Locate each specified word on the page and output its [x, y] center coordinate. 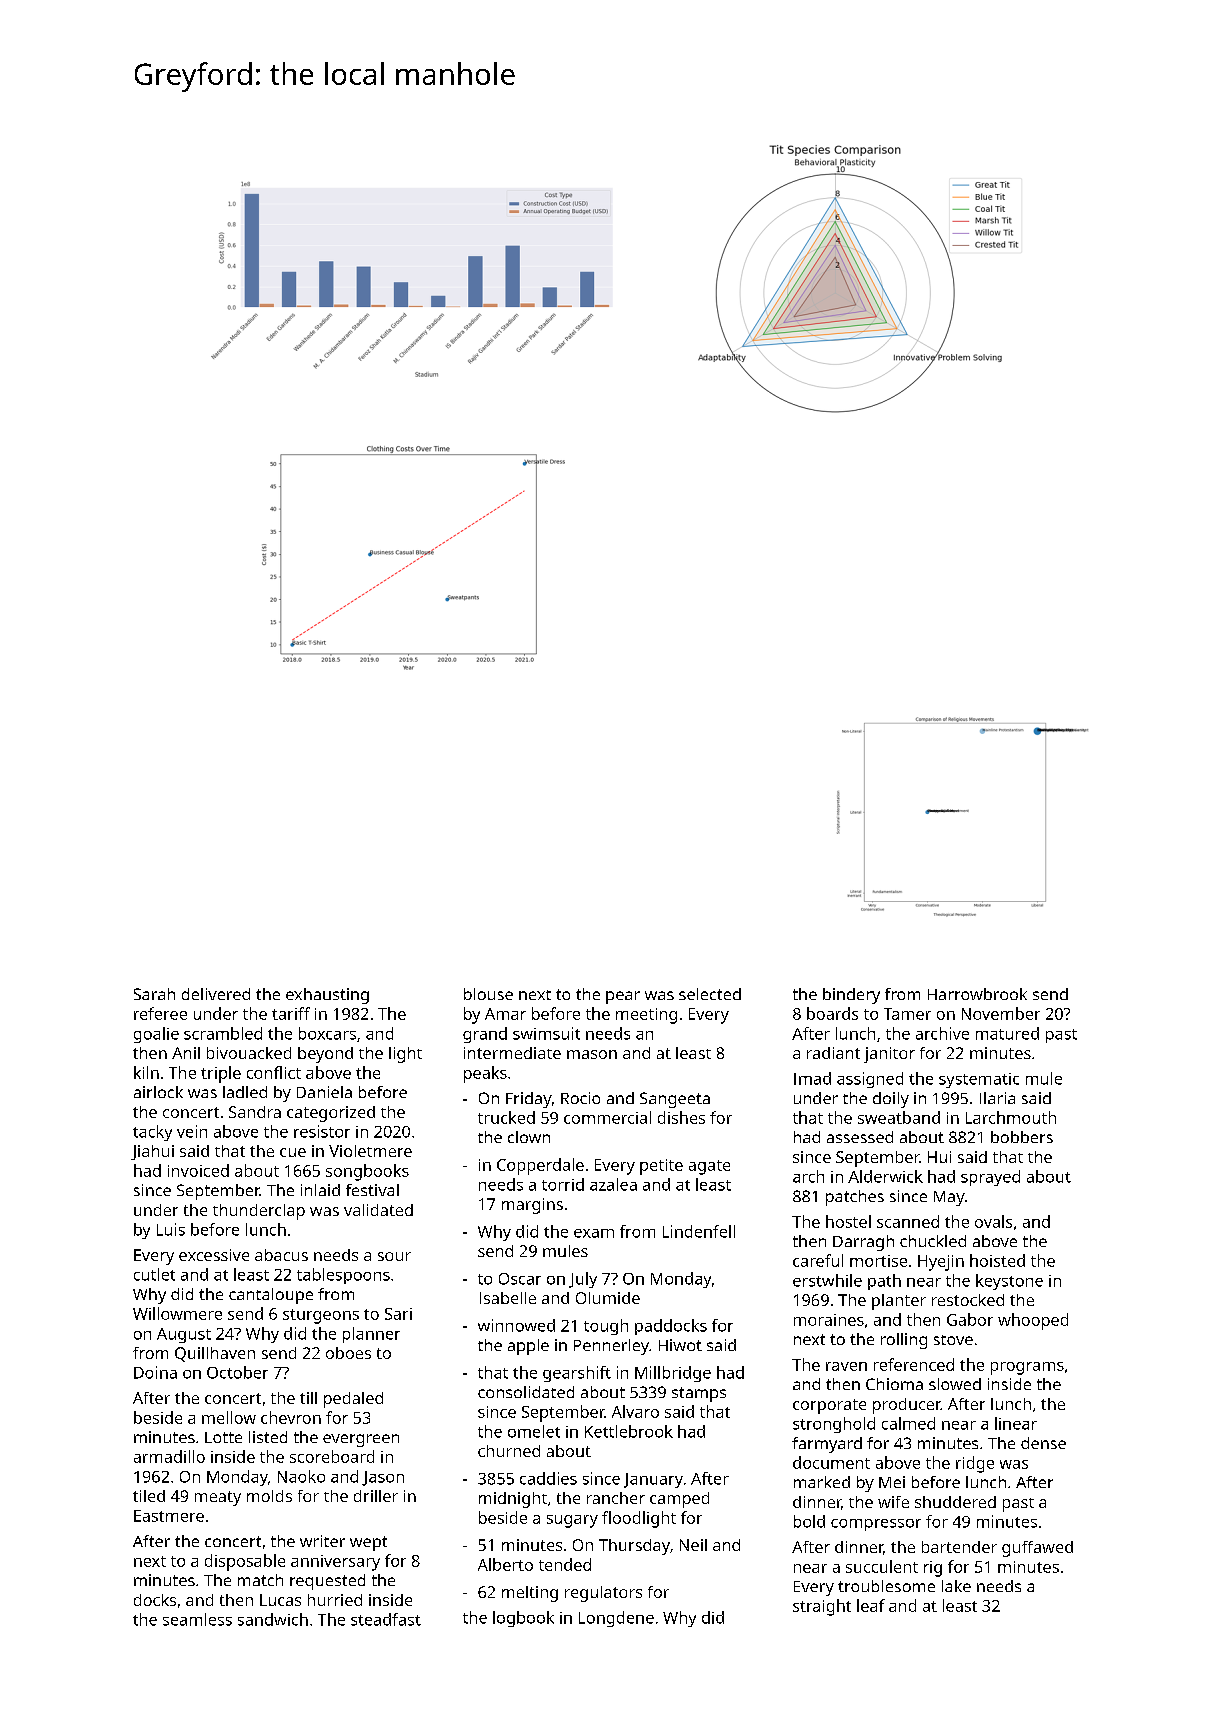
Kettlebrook [629, 1431]
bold [809, 1521]
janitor [889, 1055]
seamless [197, 1619]
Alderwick [885, 1176]
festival [372, 1190]
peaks [485, 1074]
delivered [216, 994]
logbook [523, 1619]
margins [532, 1206]
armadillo [169, 1456]
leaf [871, 1605]
